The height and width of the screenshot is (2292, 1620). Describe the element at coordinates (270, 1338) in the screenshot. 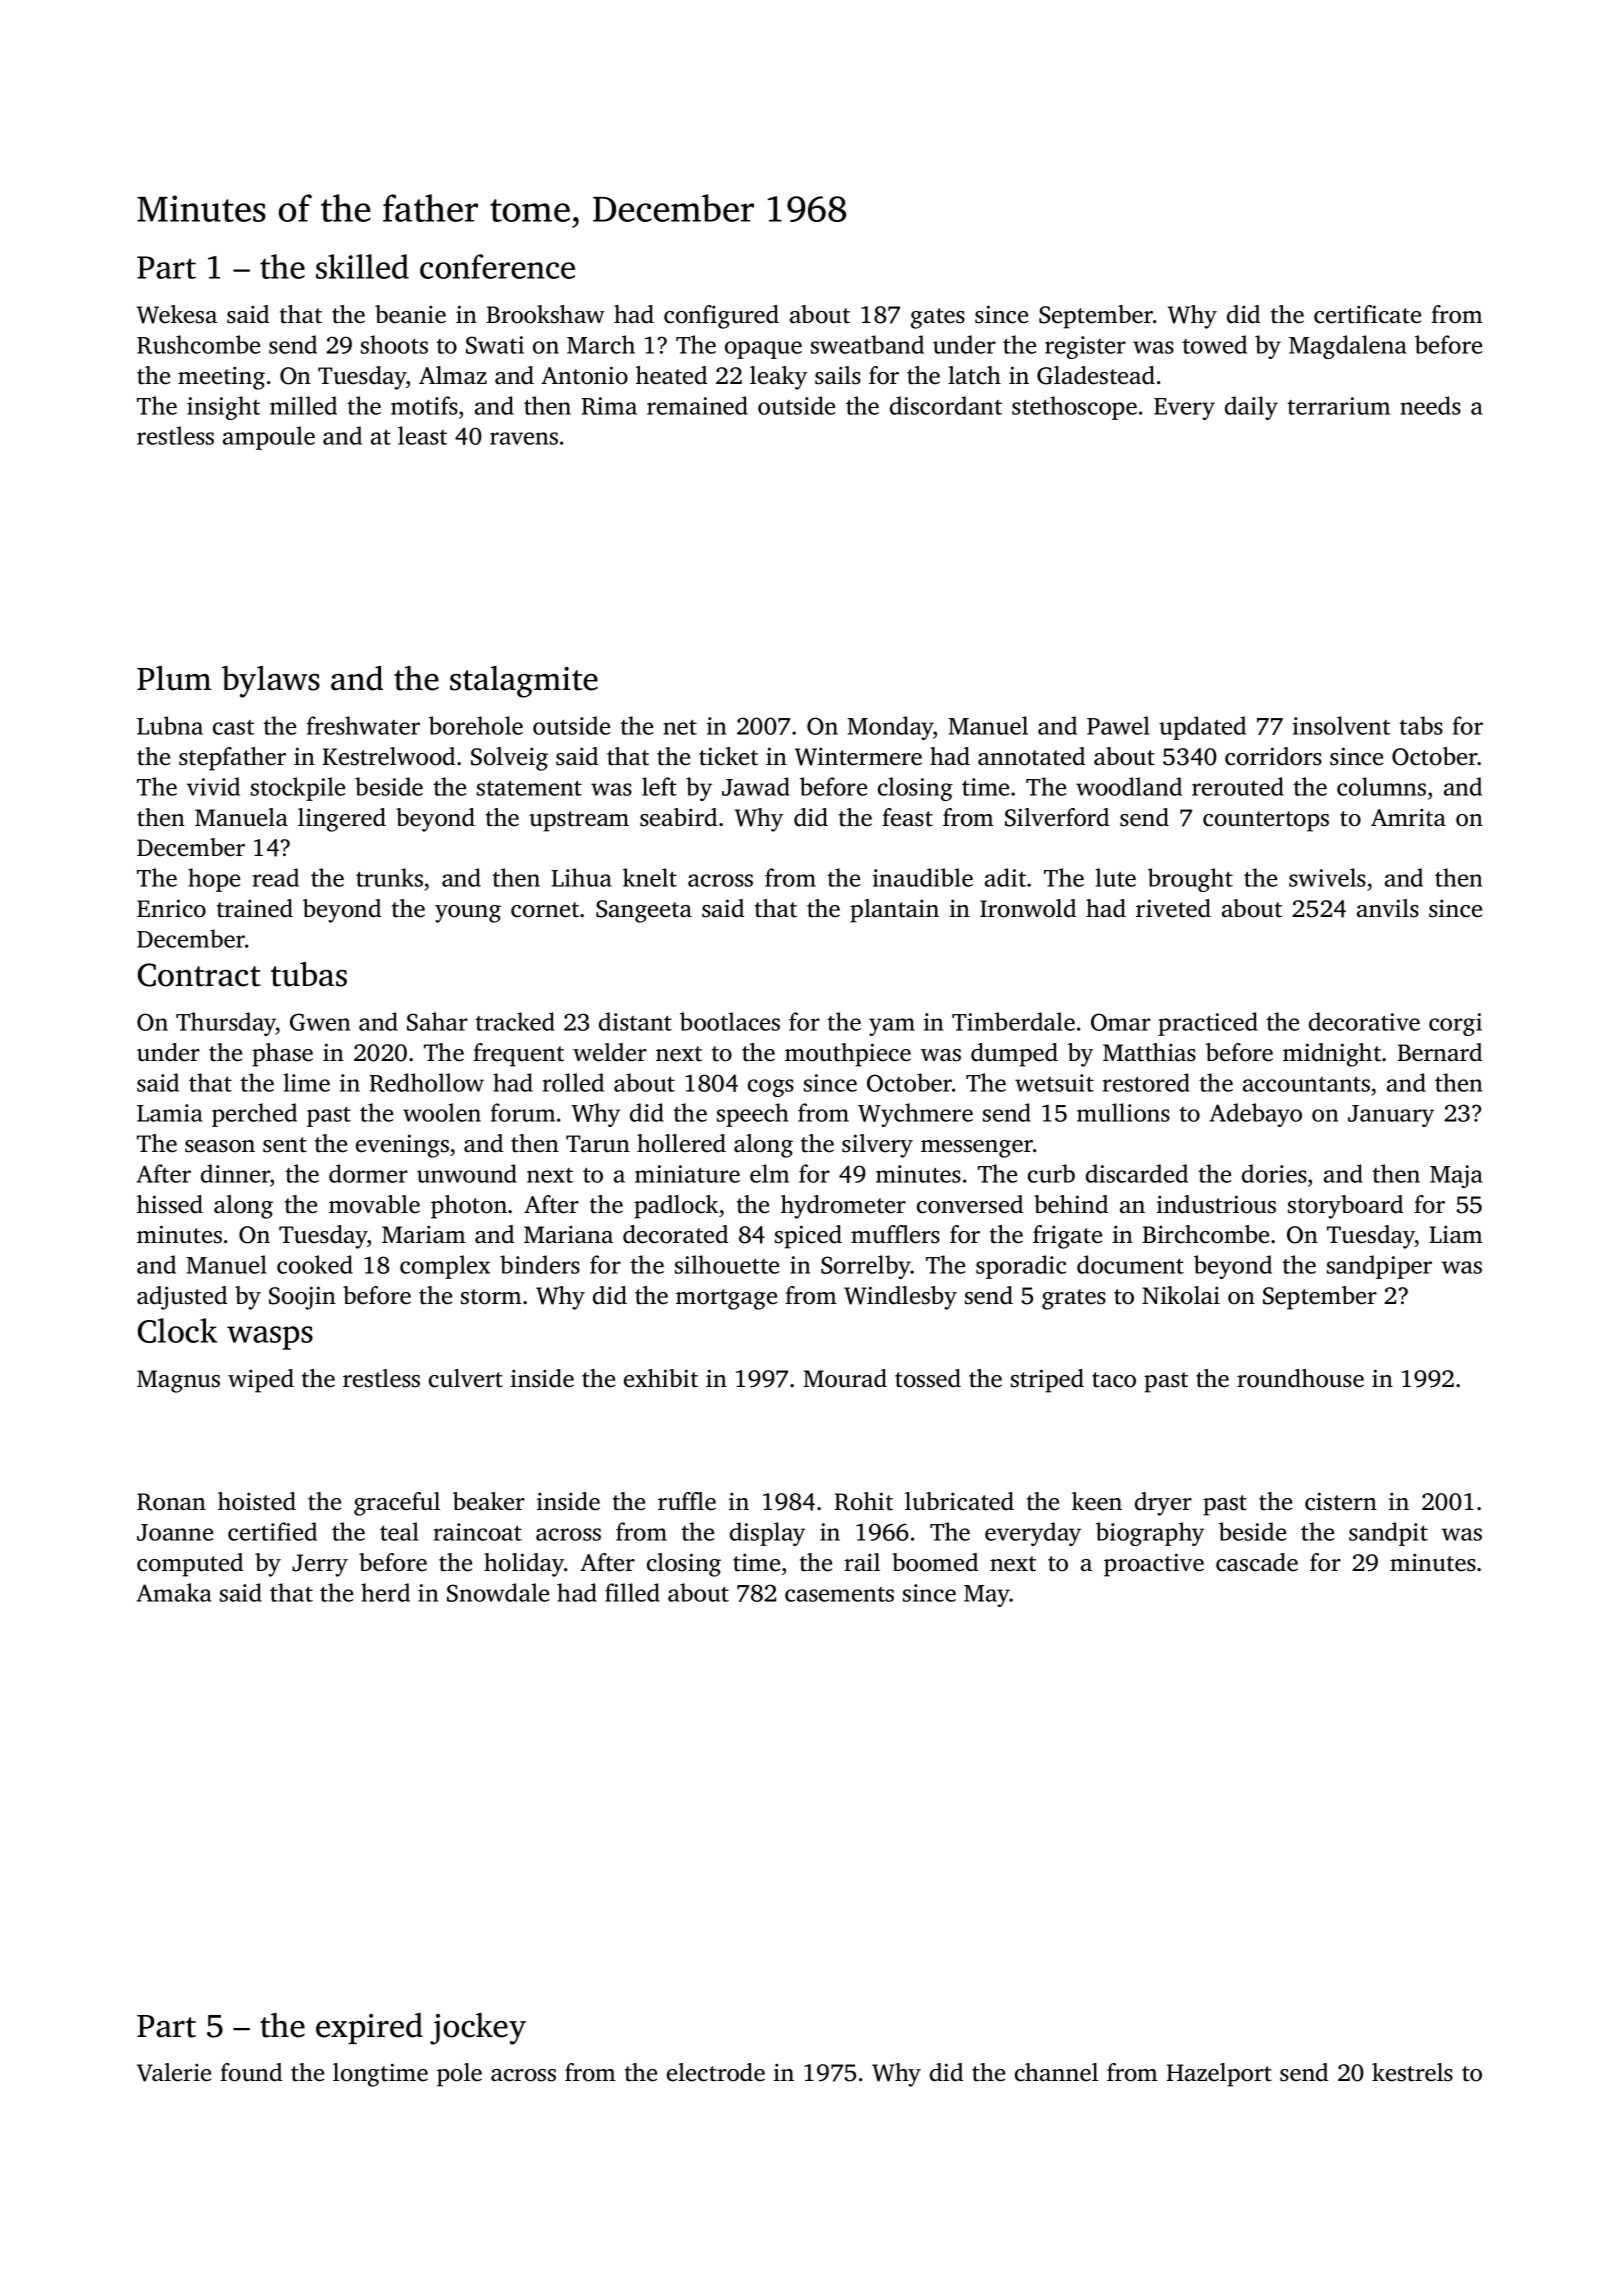

I see `wasps` at that location.
